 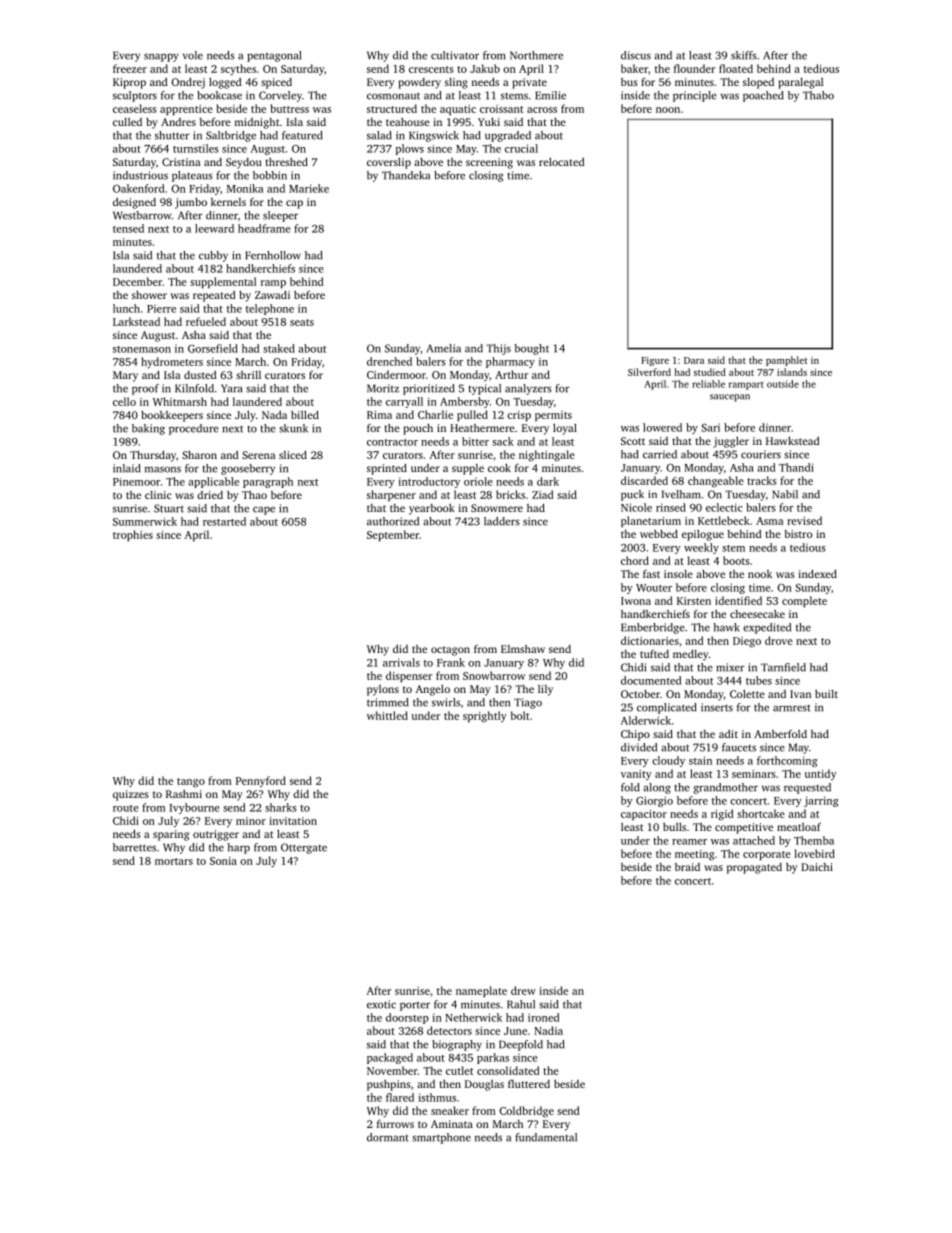 I want to click on Alderwick, so click(x=646, y=720).
